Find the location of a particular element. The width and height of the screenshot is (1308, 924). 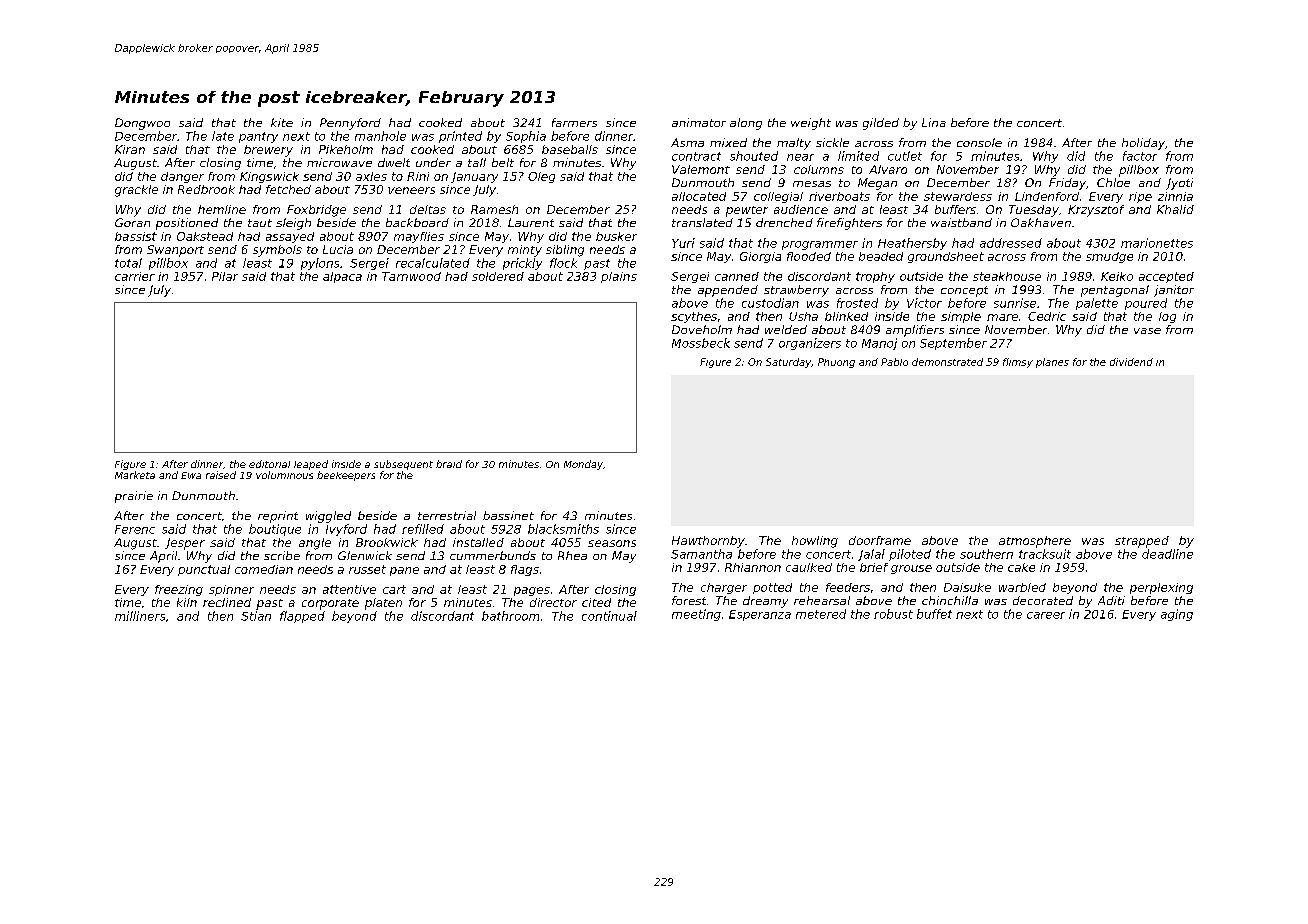

plains is located at coordinates (619, 277).
